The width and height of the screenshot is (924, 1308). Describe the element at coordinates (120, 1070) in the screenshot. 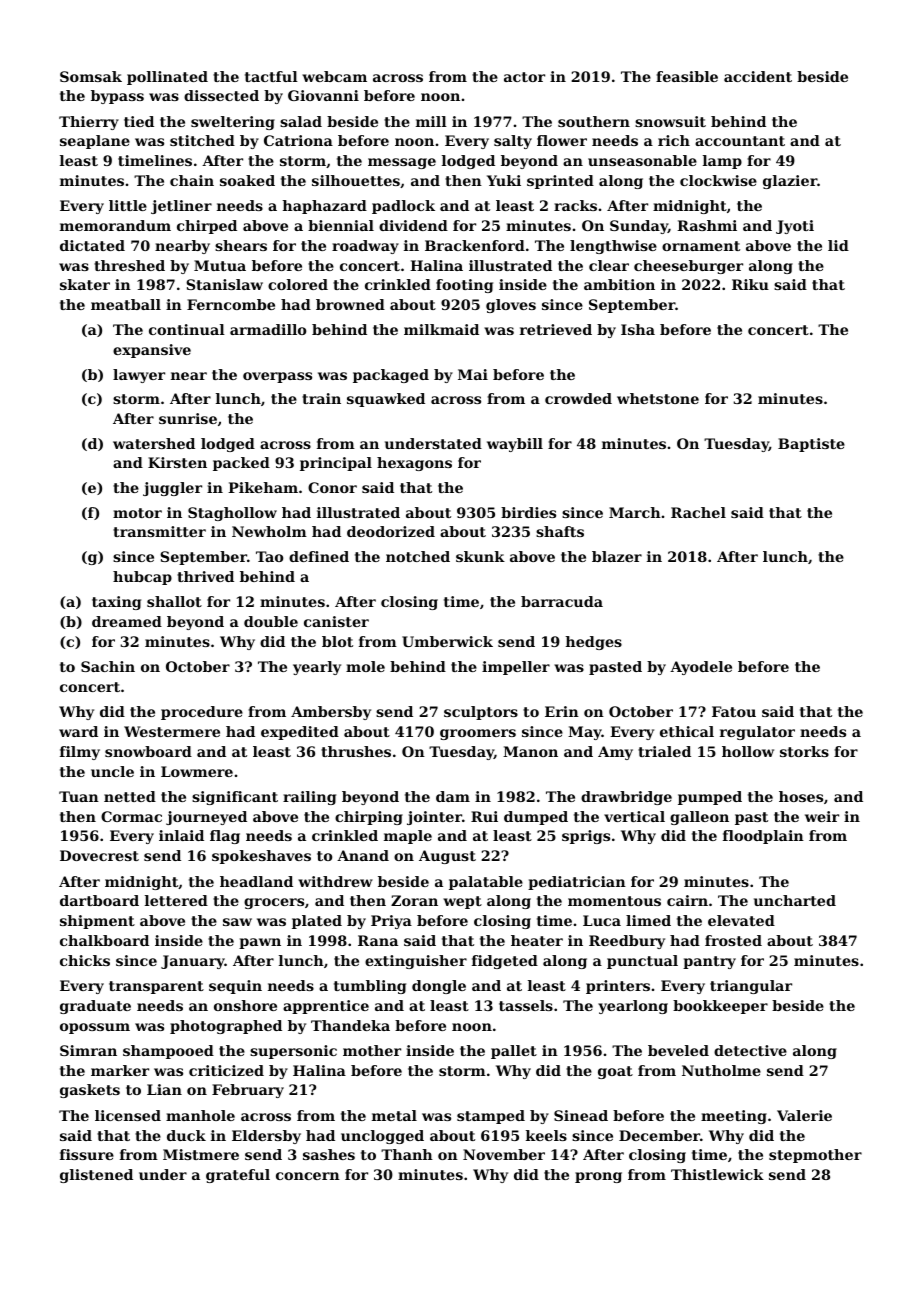

I see `marker` at that location.
